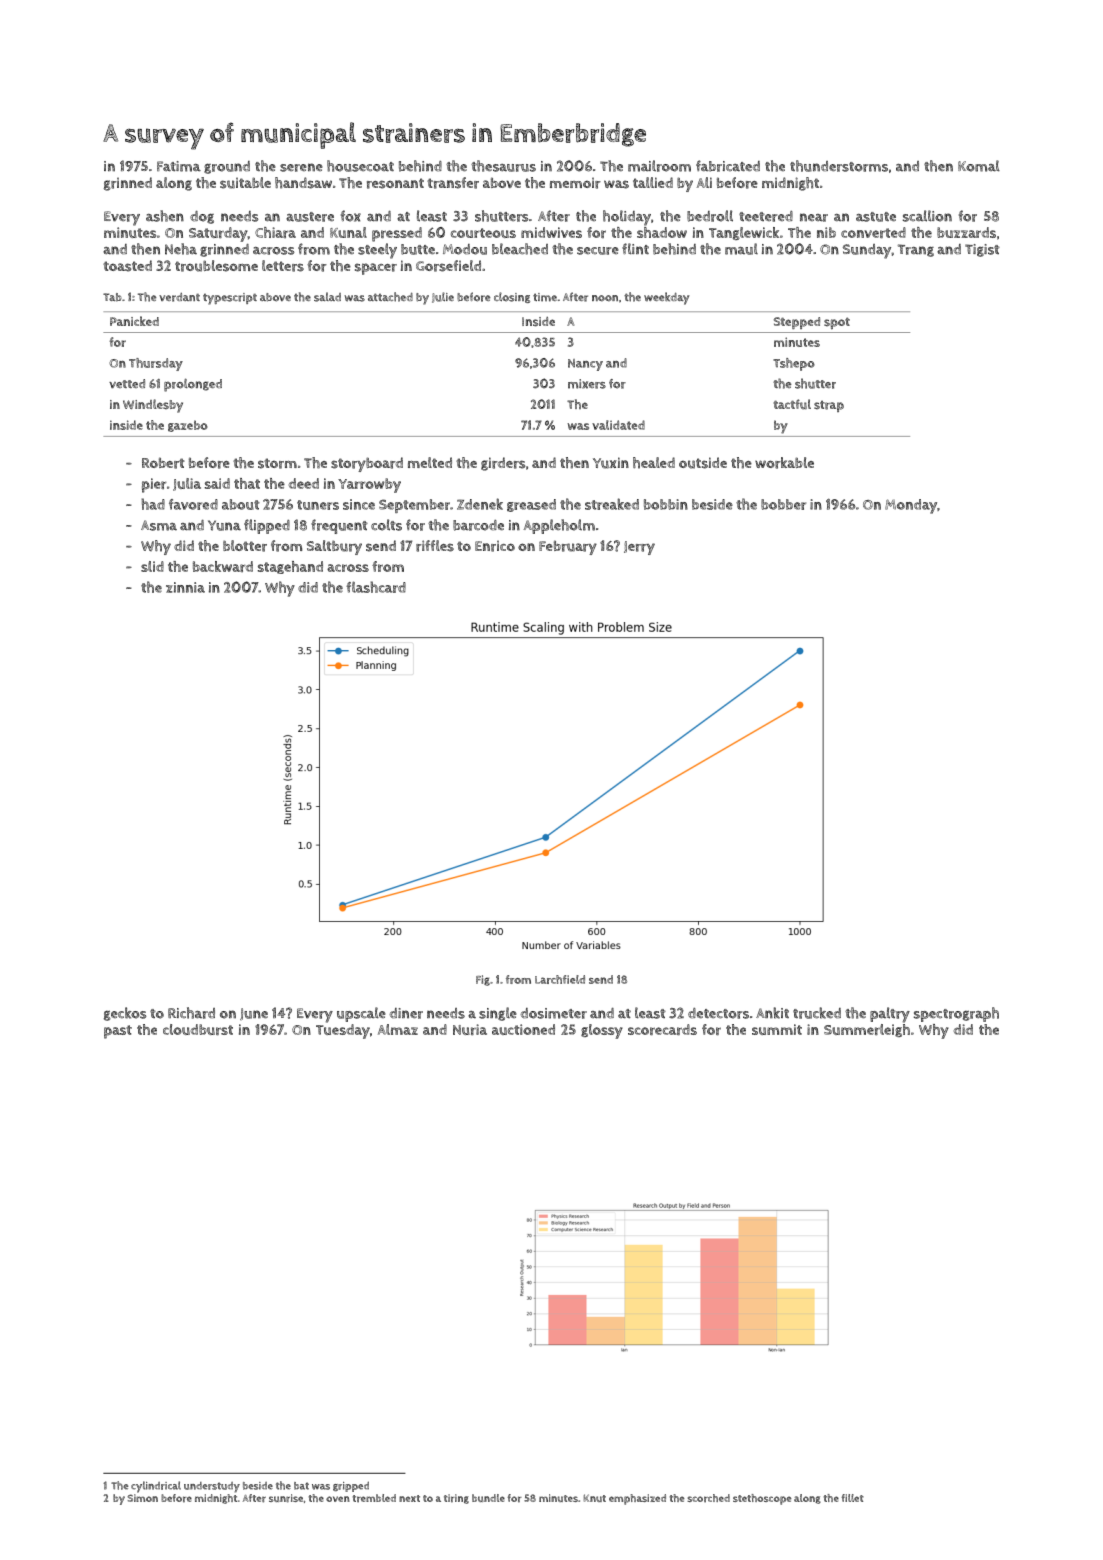 The image size is (1103, 1560). Describe the element at coordinates (179, 166) in the image. I see `Fatima` at that location.
